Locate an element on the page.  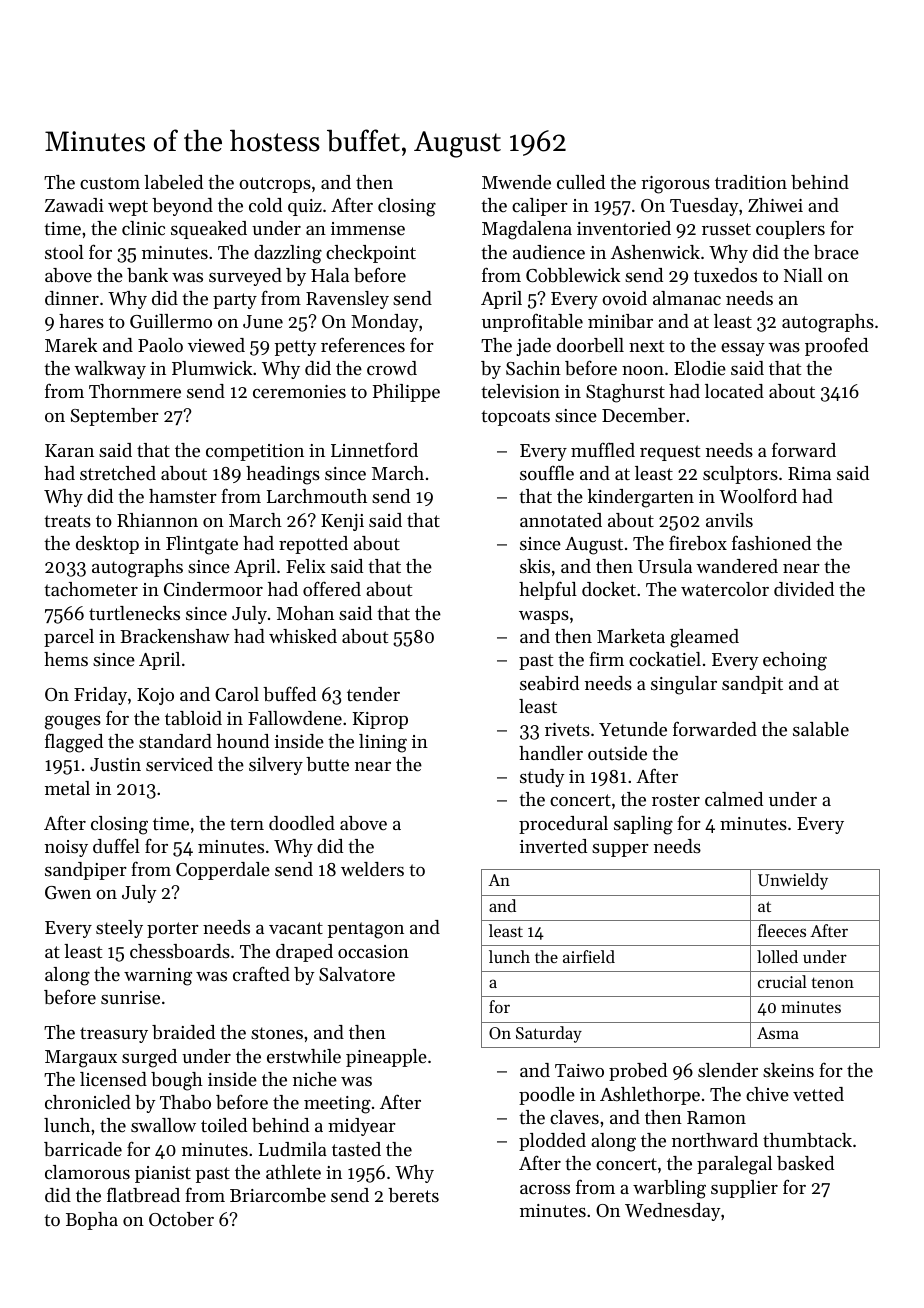
brace is located at coordinates (836, 252).
